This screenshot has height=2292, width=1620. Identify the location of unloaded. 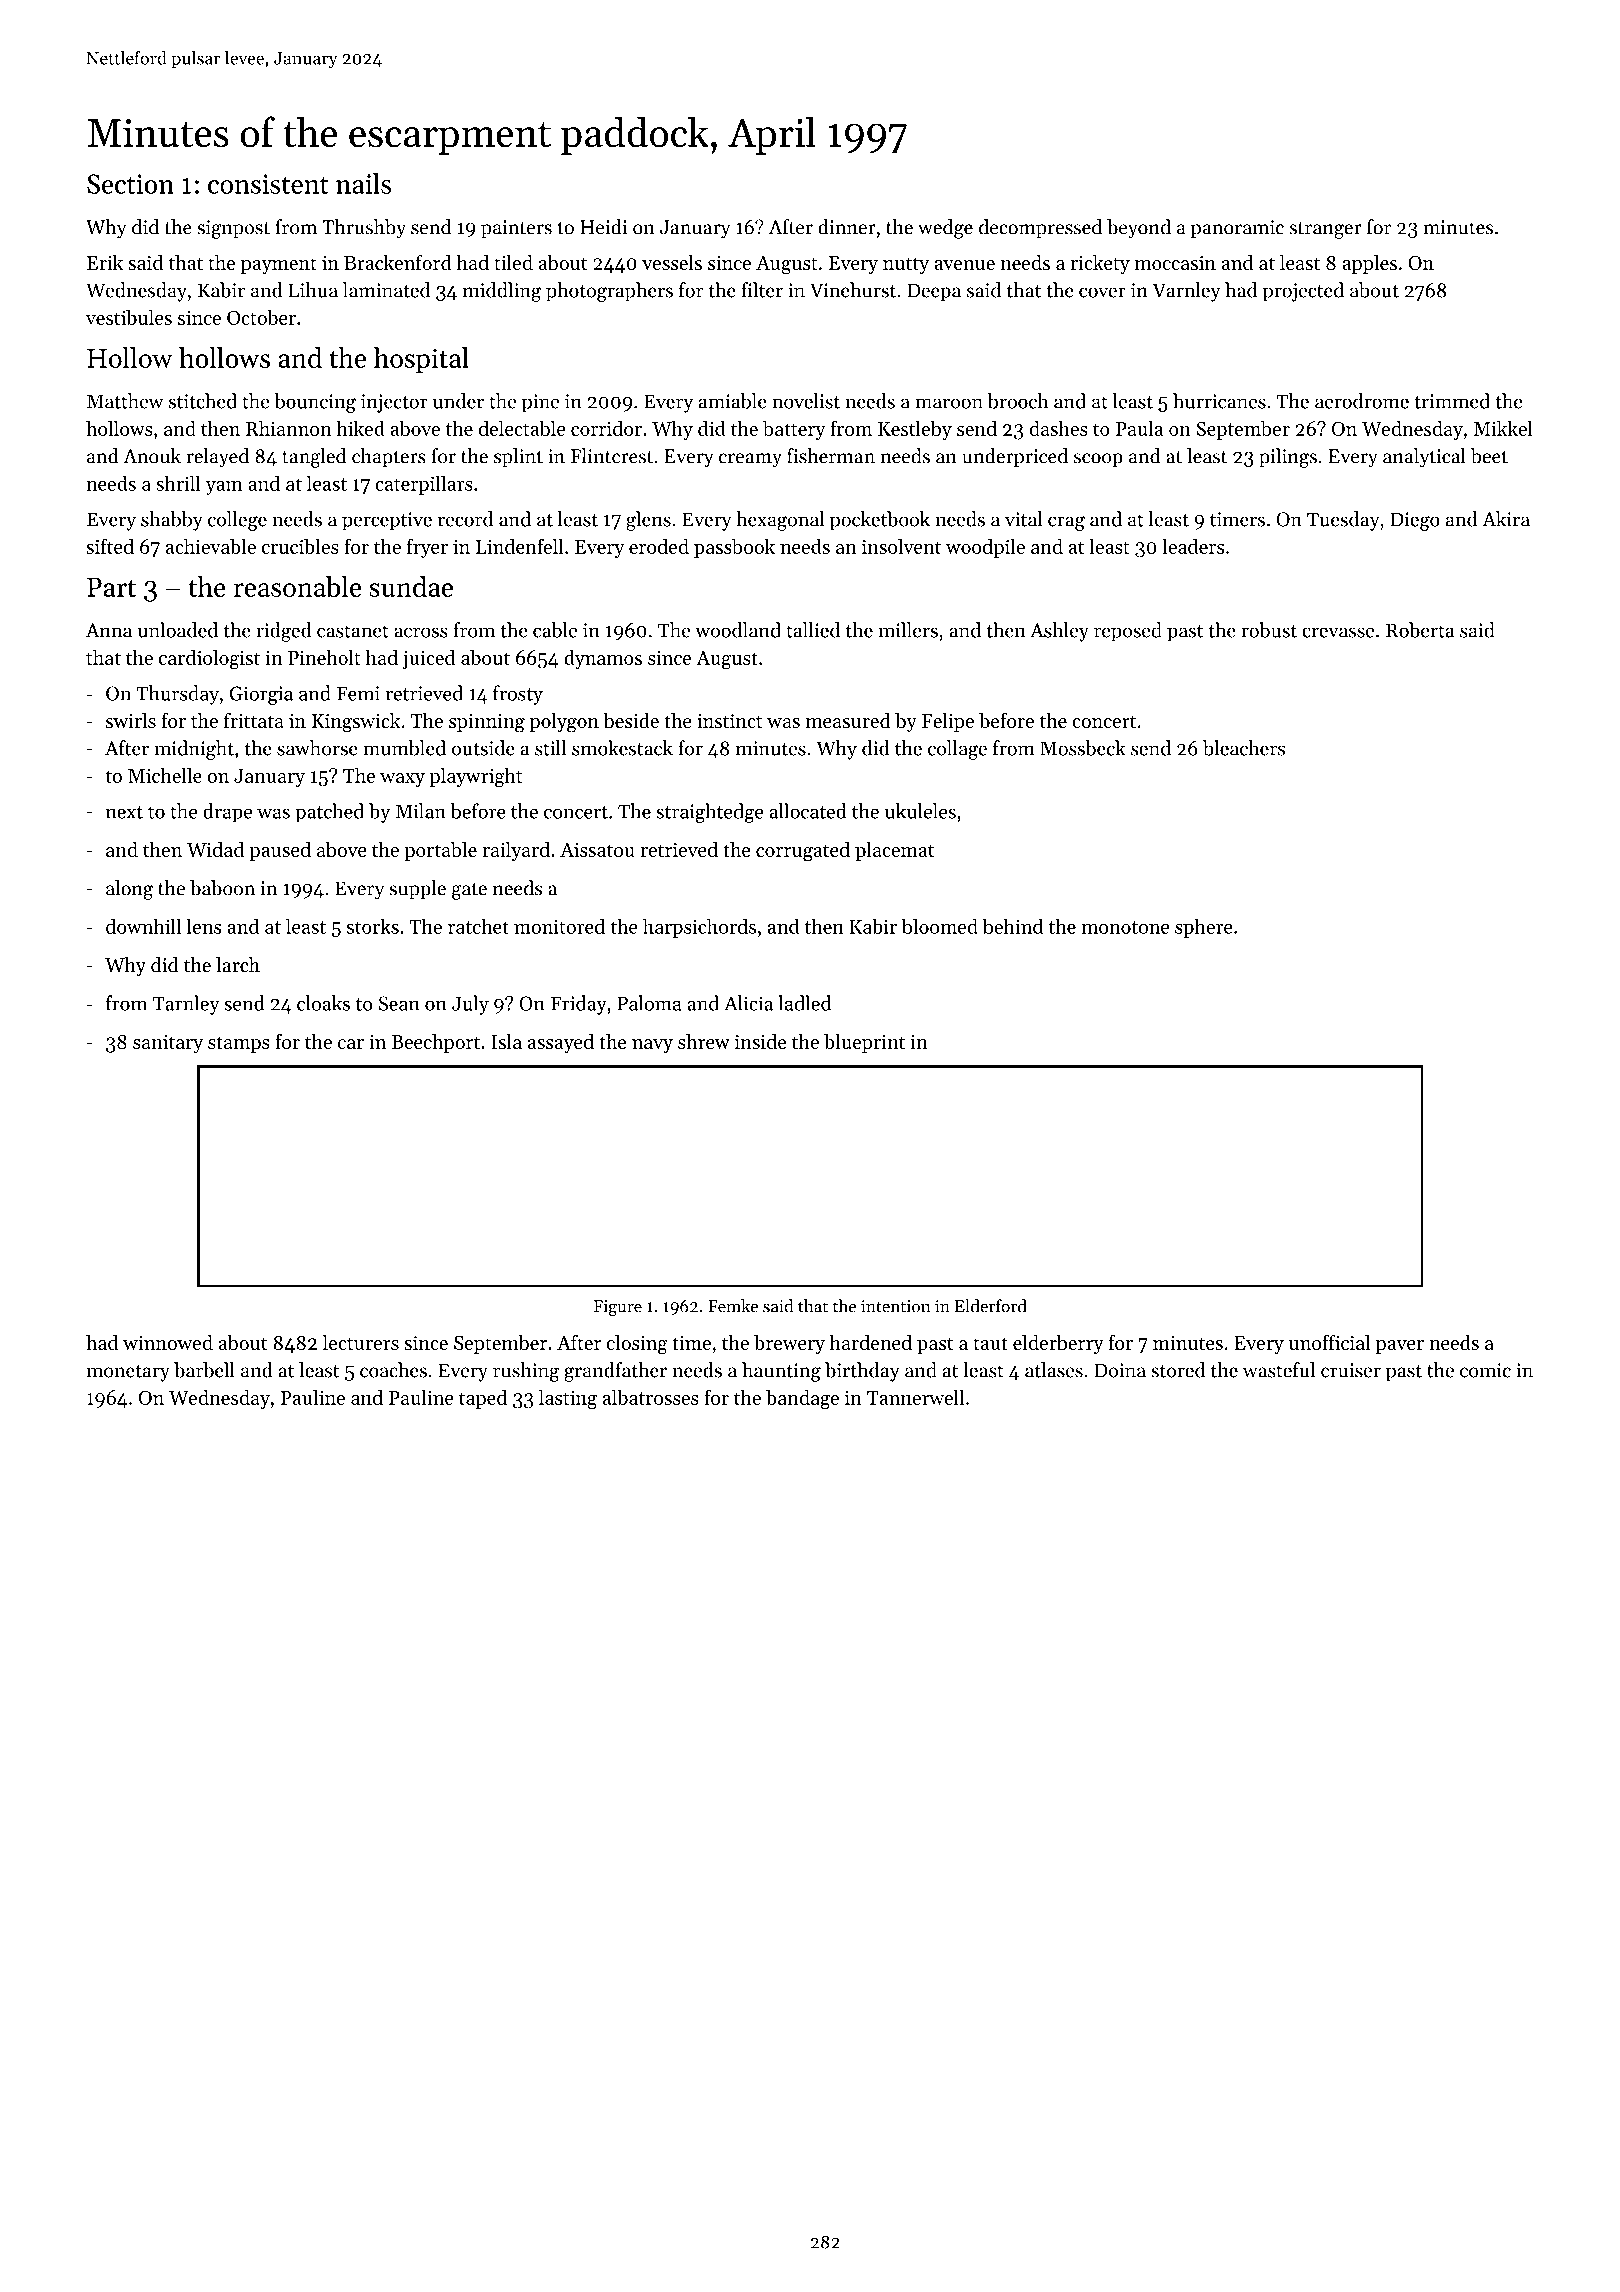
(178, 630).
